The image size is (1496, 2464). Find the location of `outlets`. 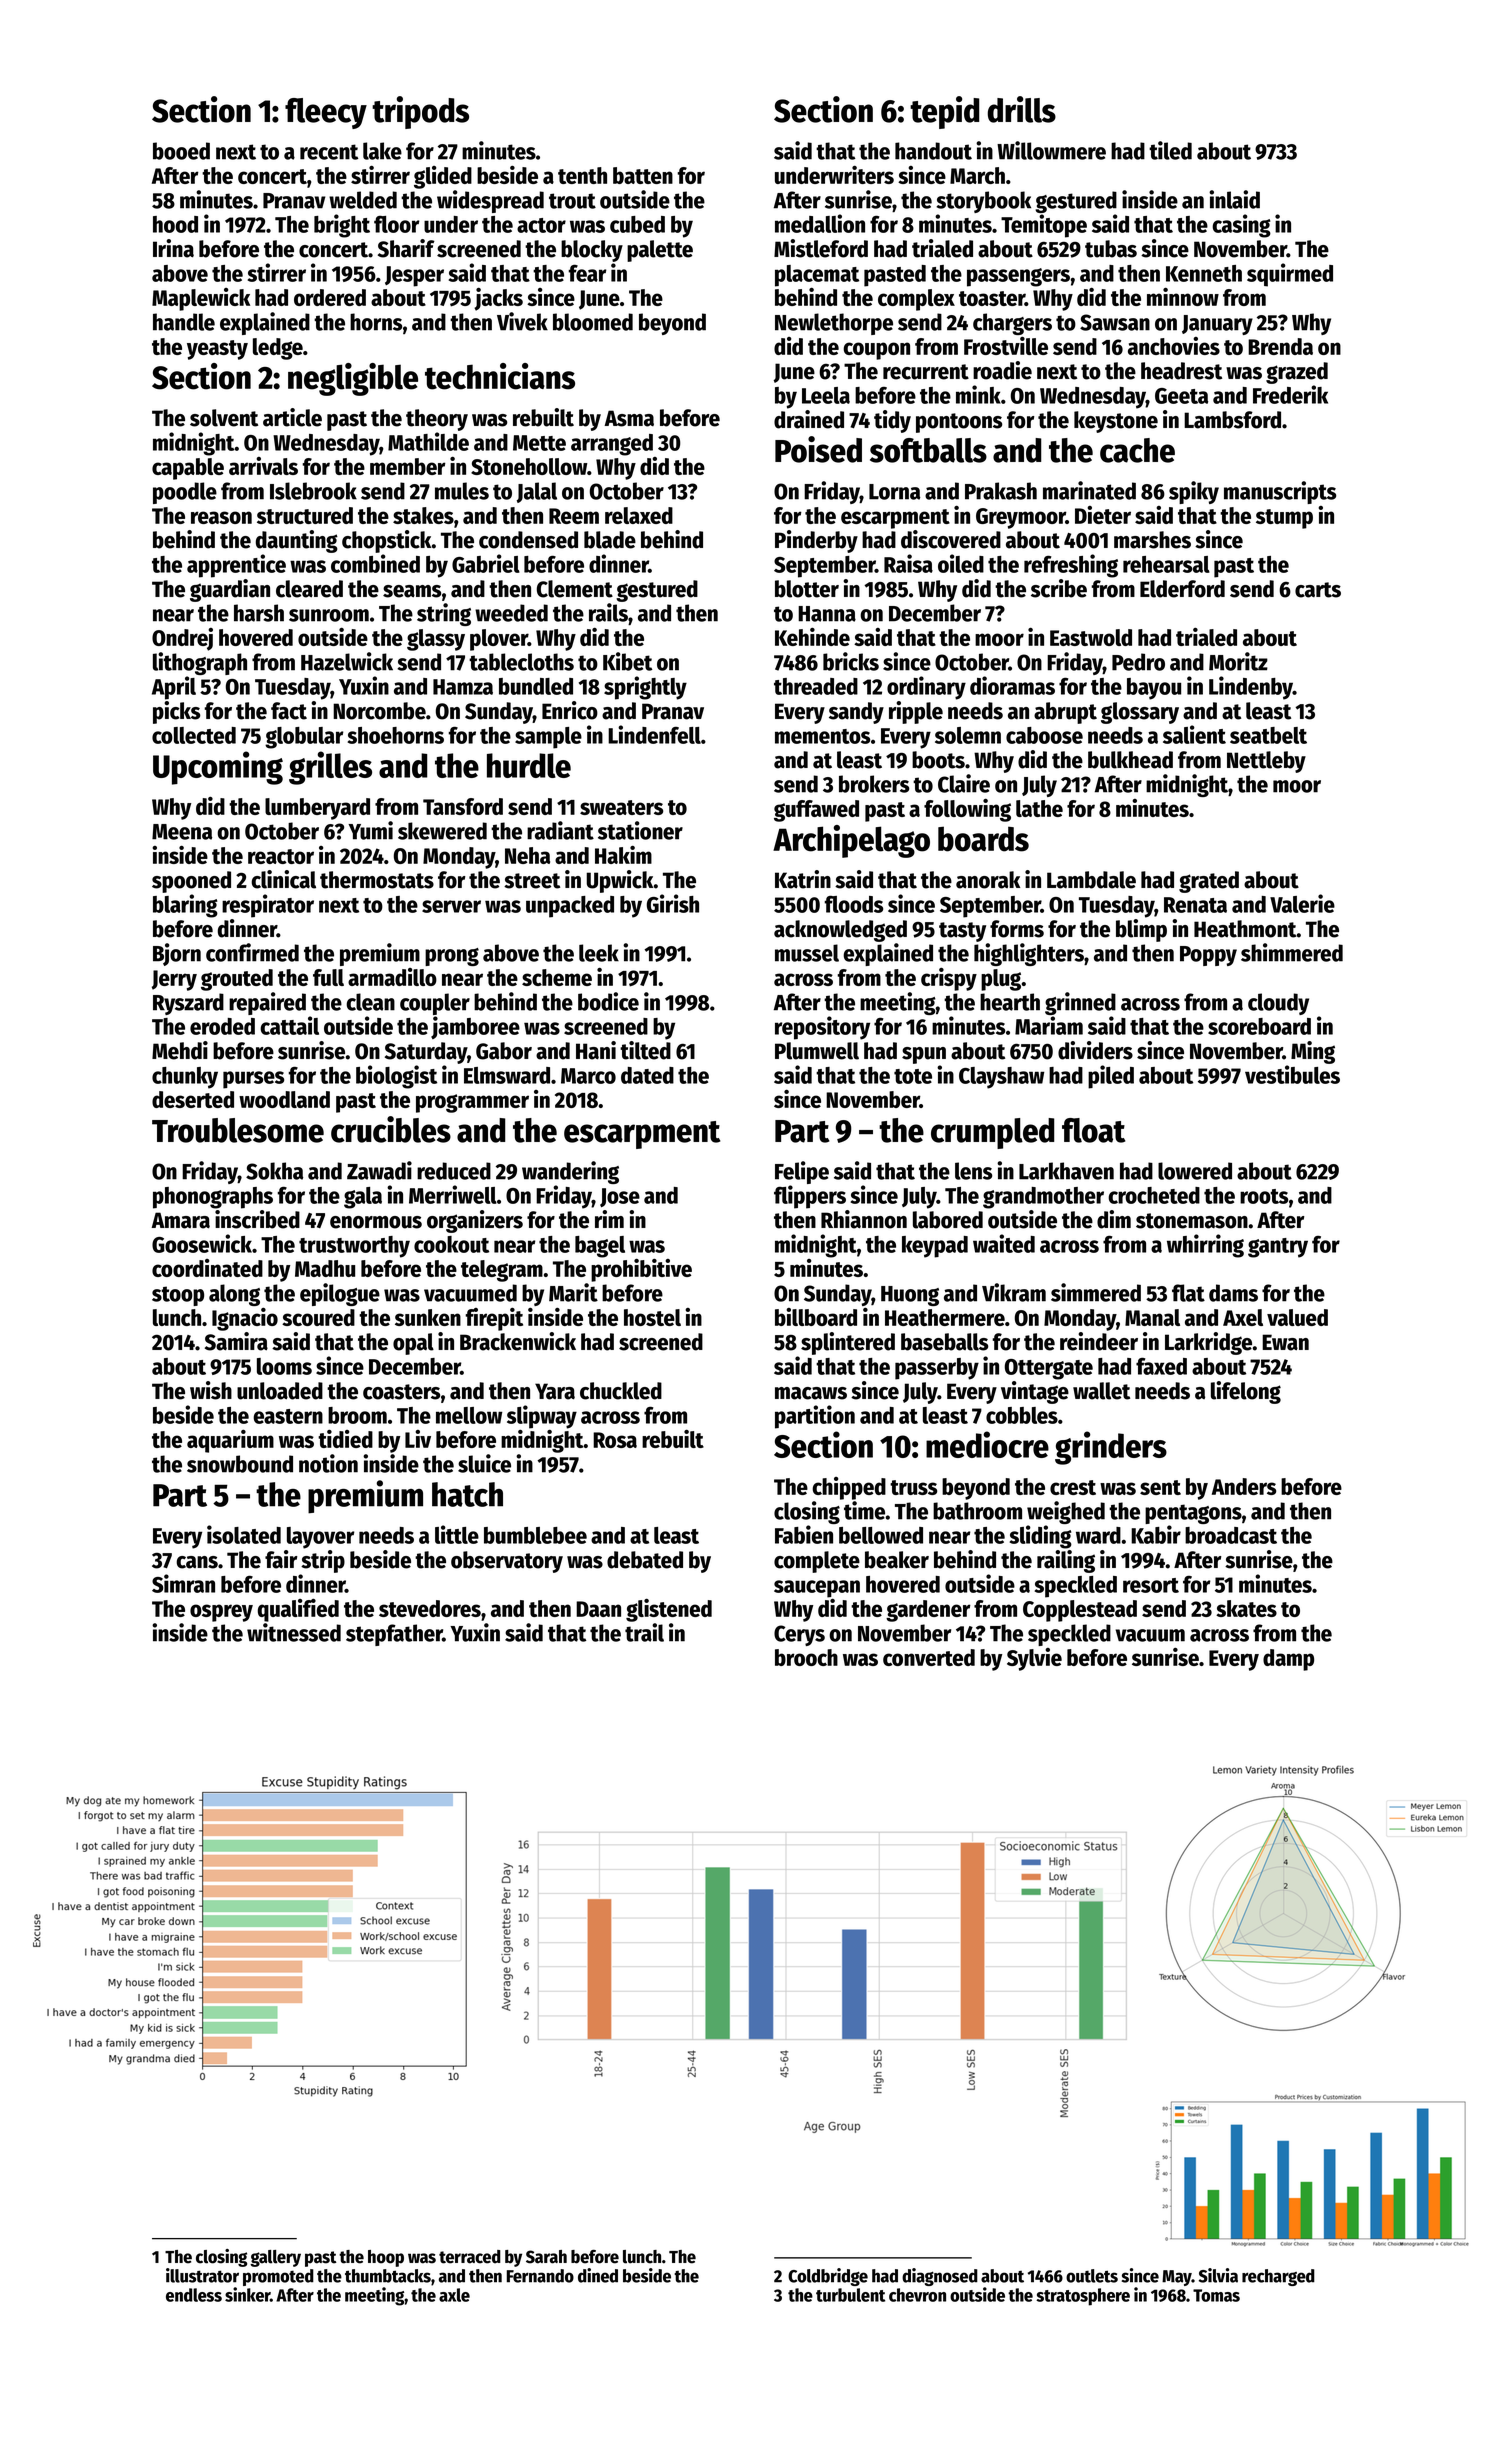

outlets is located at coordinates (1092, 2276).
